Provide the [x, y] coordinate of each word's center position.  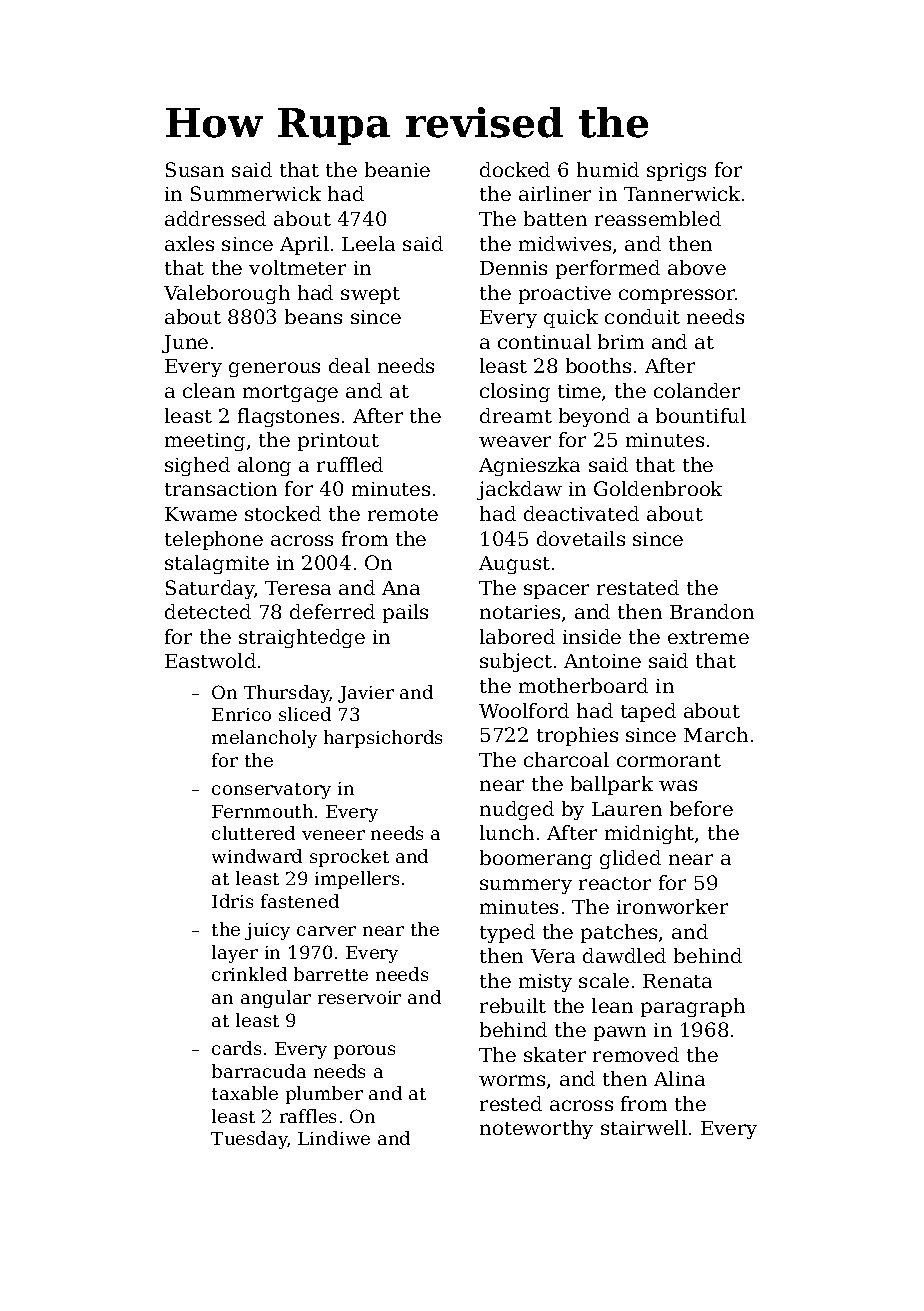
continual [544, 341]
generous [274, 369]
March [716, 734]
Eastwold [210, 660]
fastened [300, 901]
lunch [507, 832]
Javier [366, 694]
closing [515, 392]
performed [608, 269]
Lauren [627, 809]
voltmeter [297, 267]
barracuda [259, 1071]
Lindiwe [334, 1138]
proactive [565, 295]
